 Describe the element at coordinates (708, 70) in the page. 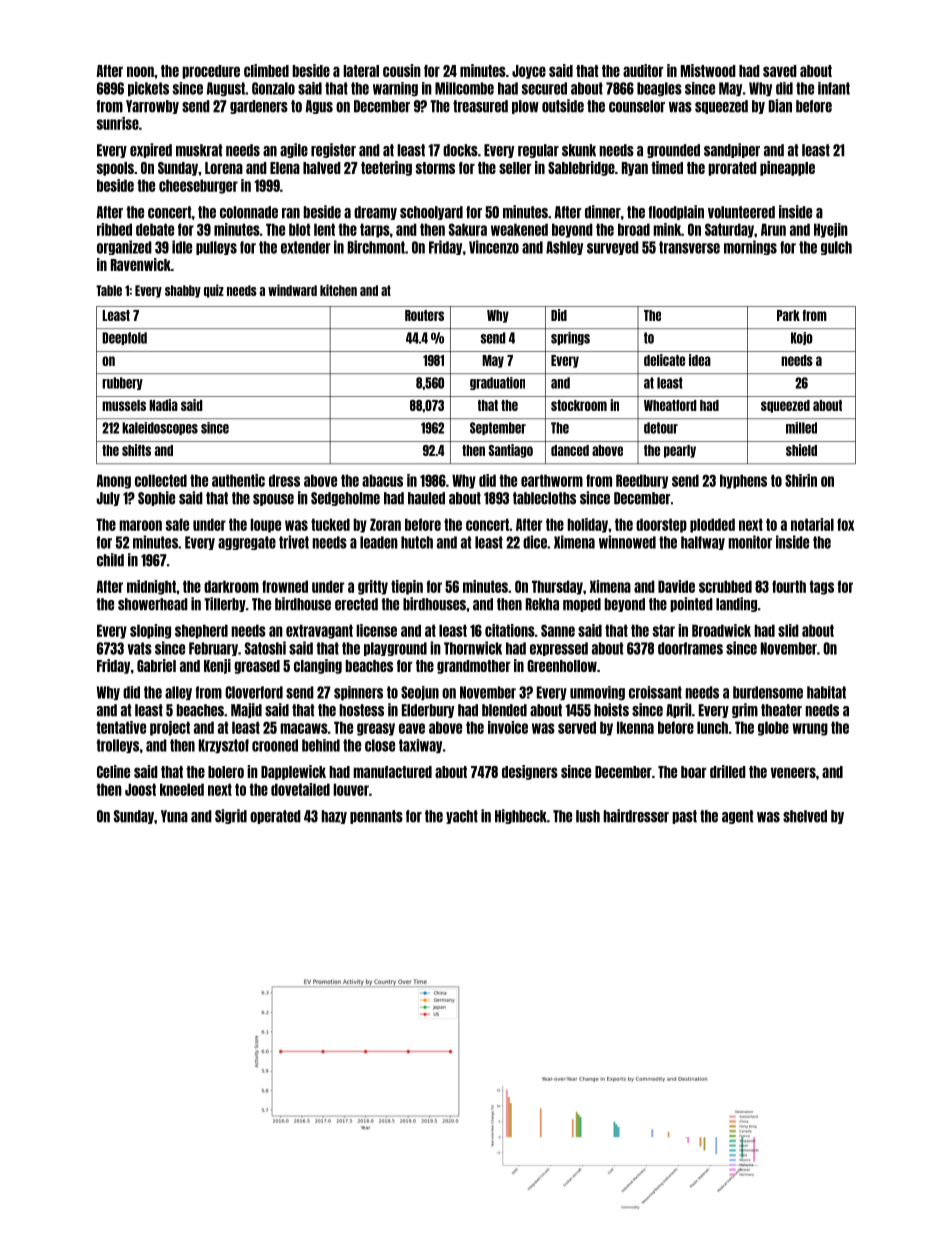

I see `Mistwood` at that location.
